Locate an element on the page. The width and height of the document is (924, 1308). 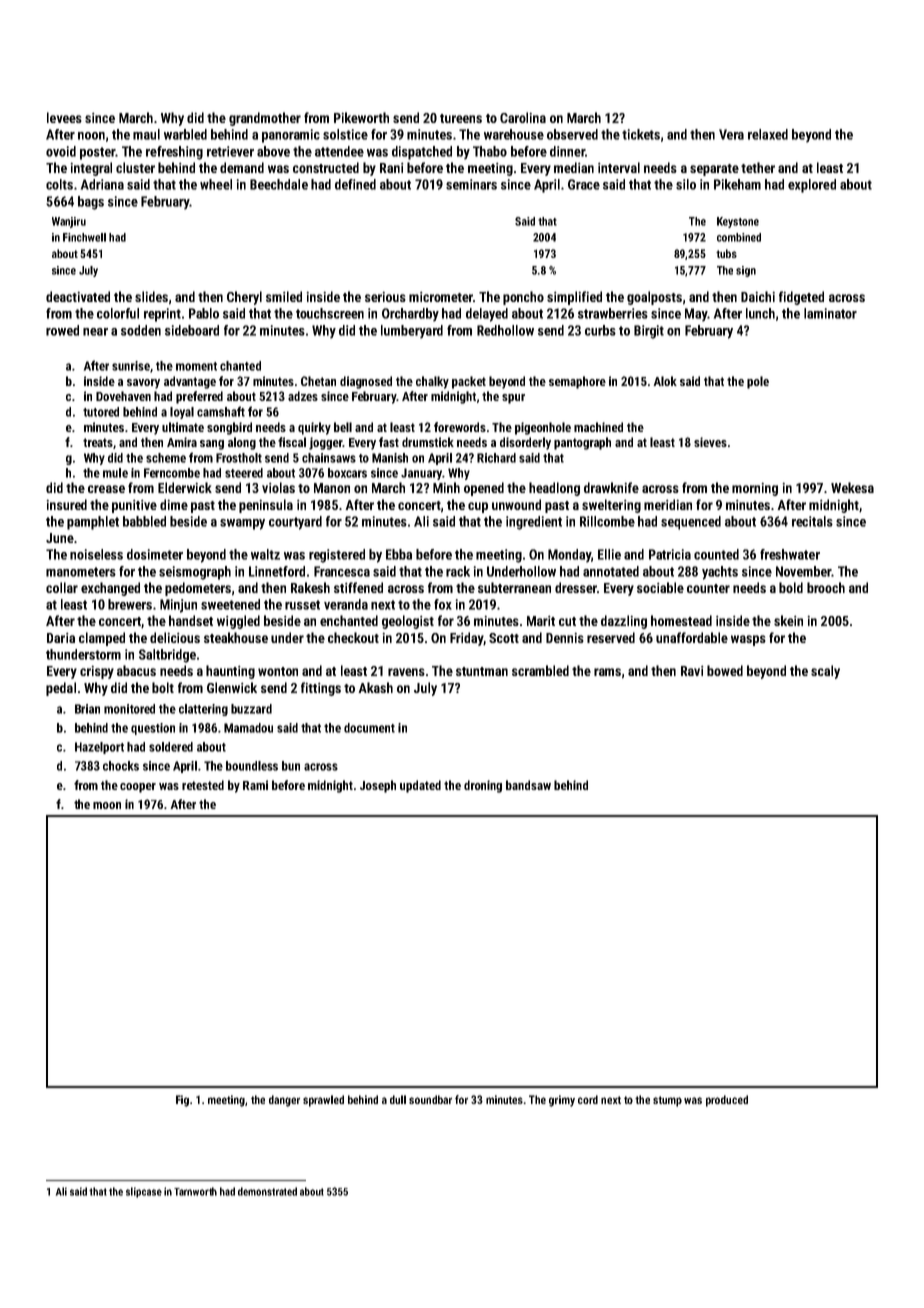
ravens is located at coordinates (406, 672).
